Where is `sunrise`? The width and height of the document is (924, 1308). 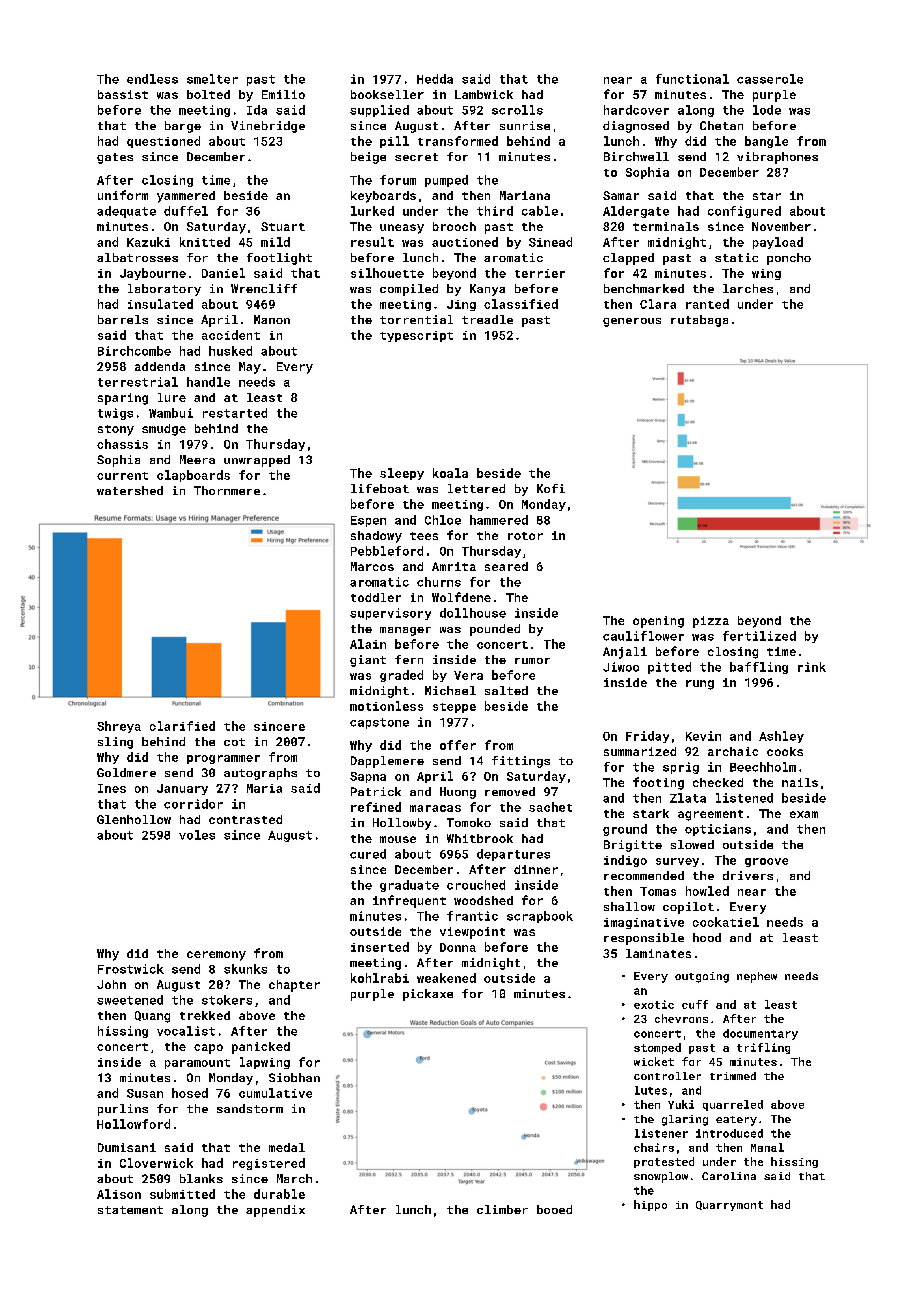
sunrise is located at coordinates (525, 125).
